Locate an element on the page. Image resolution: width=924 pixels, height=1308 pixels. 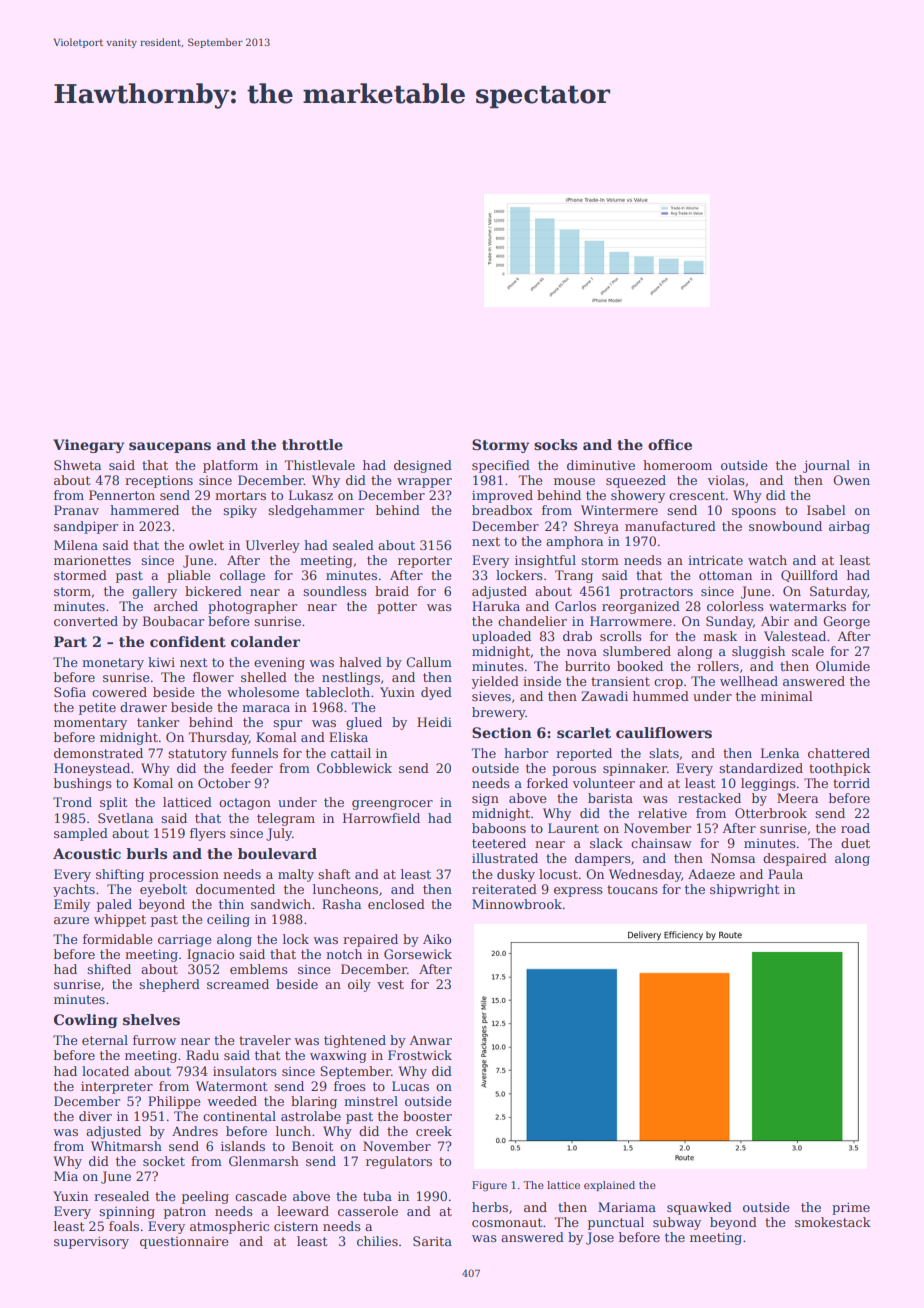
insightful is located at coordinates (545, 561).
